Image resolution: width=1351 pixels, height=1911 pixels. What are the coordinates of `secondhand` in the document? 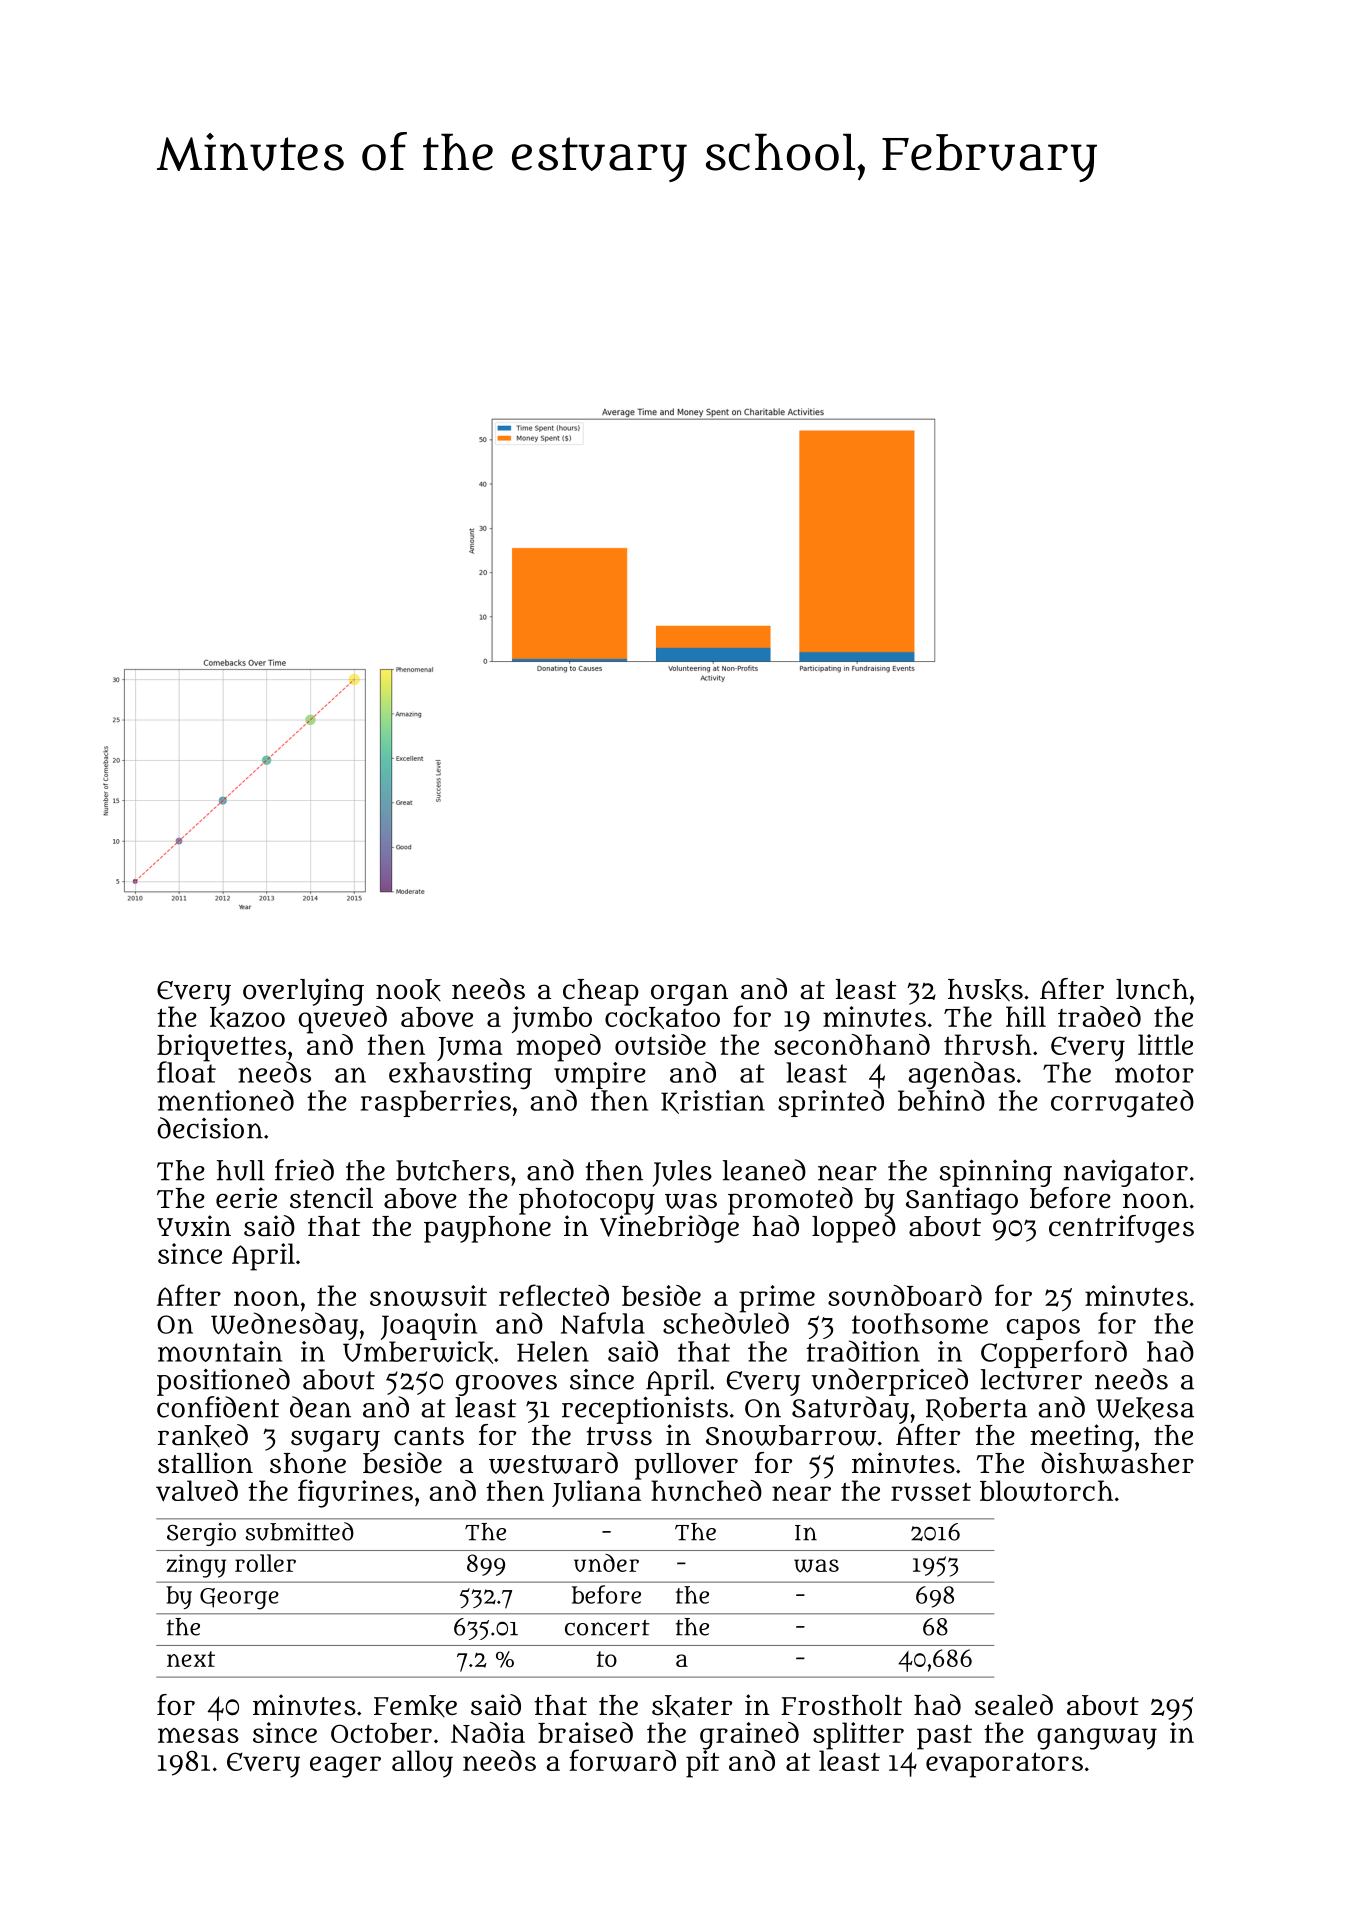 It's located at (852, 1044).
